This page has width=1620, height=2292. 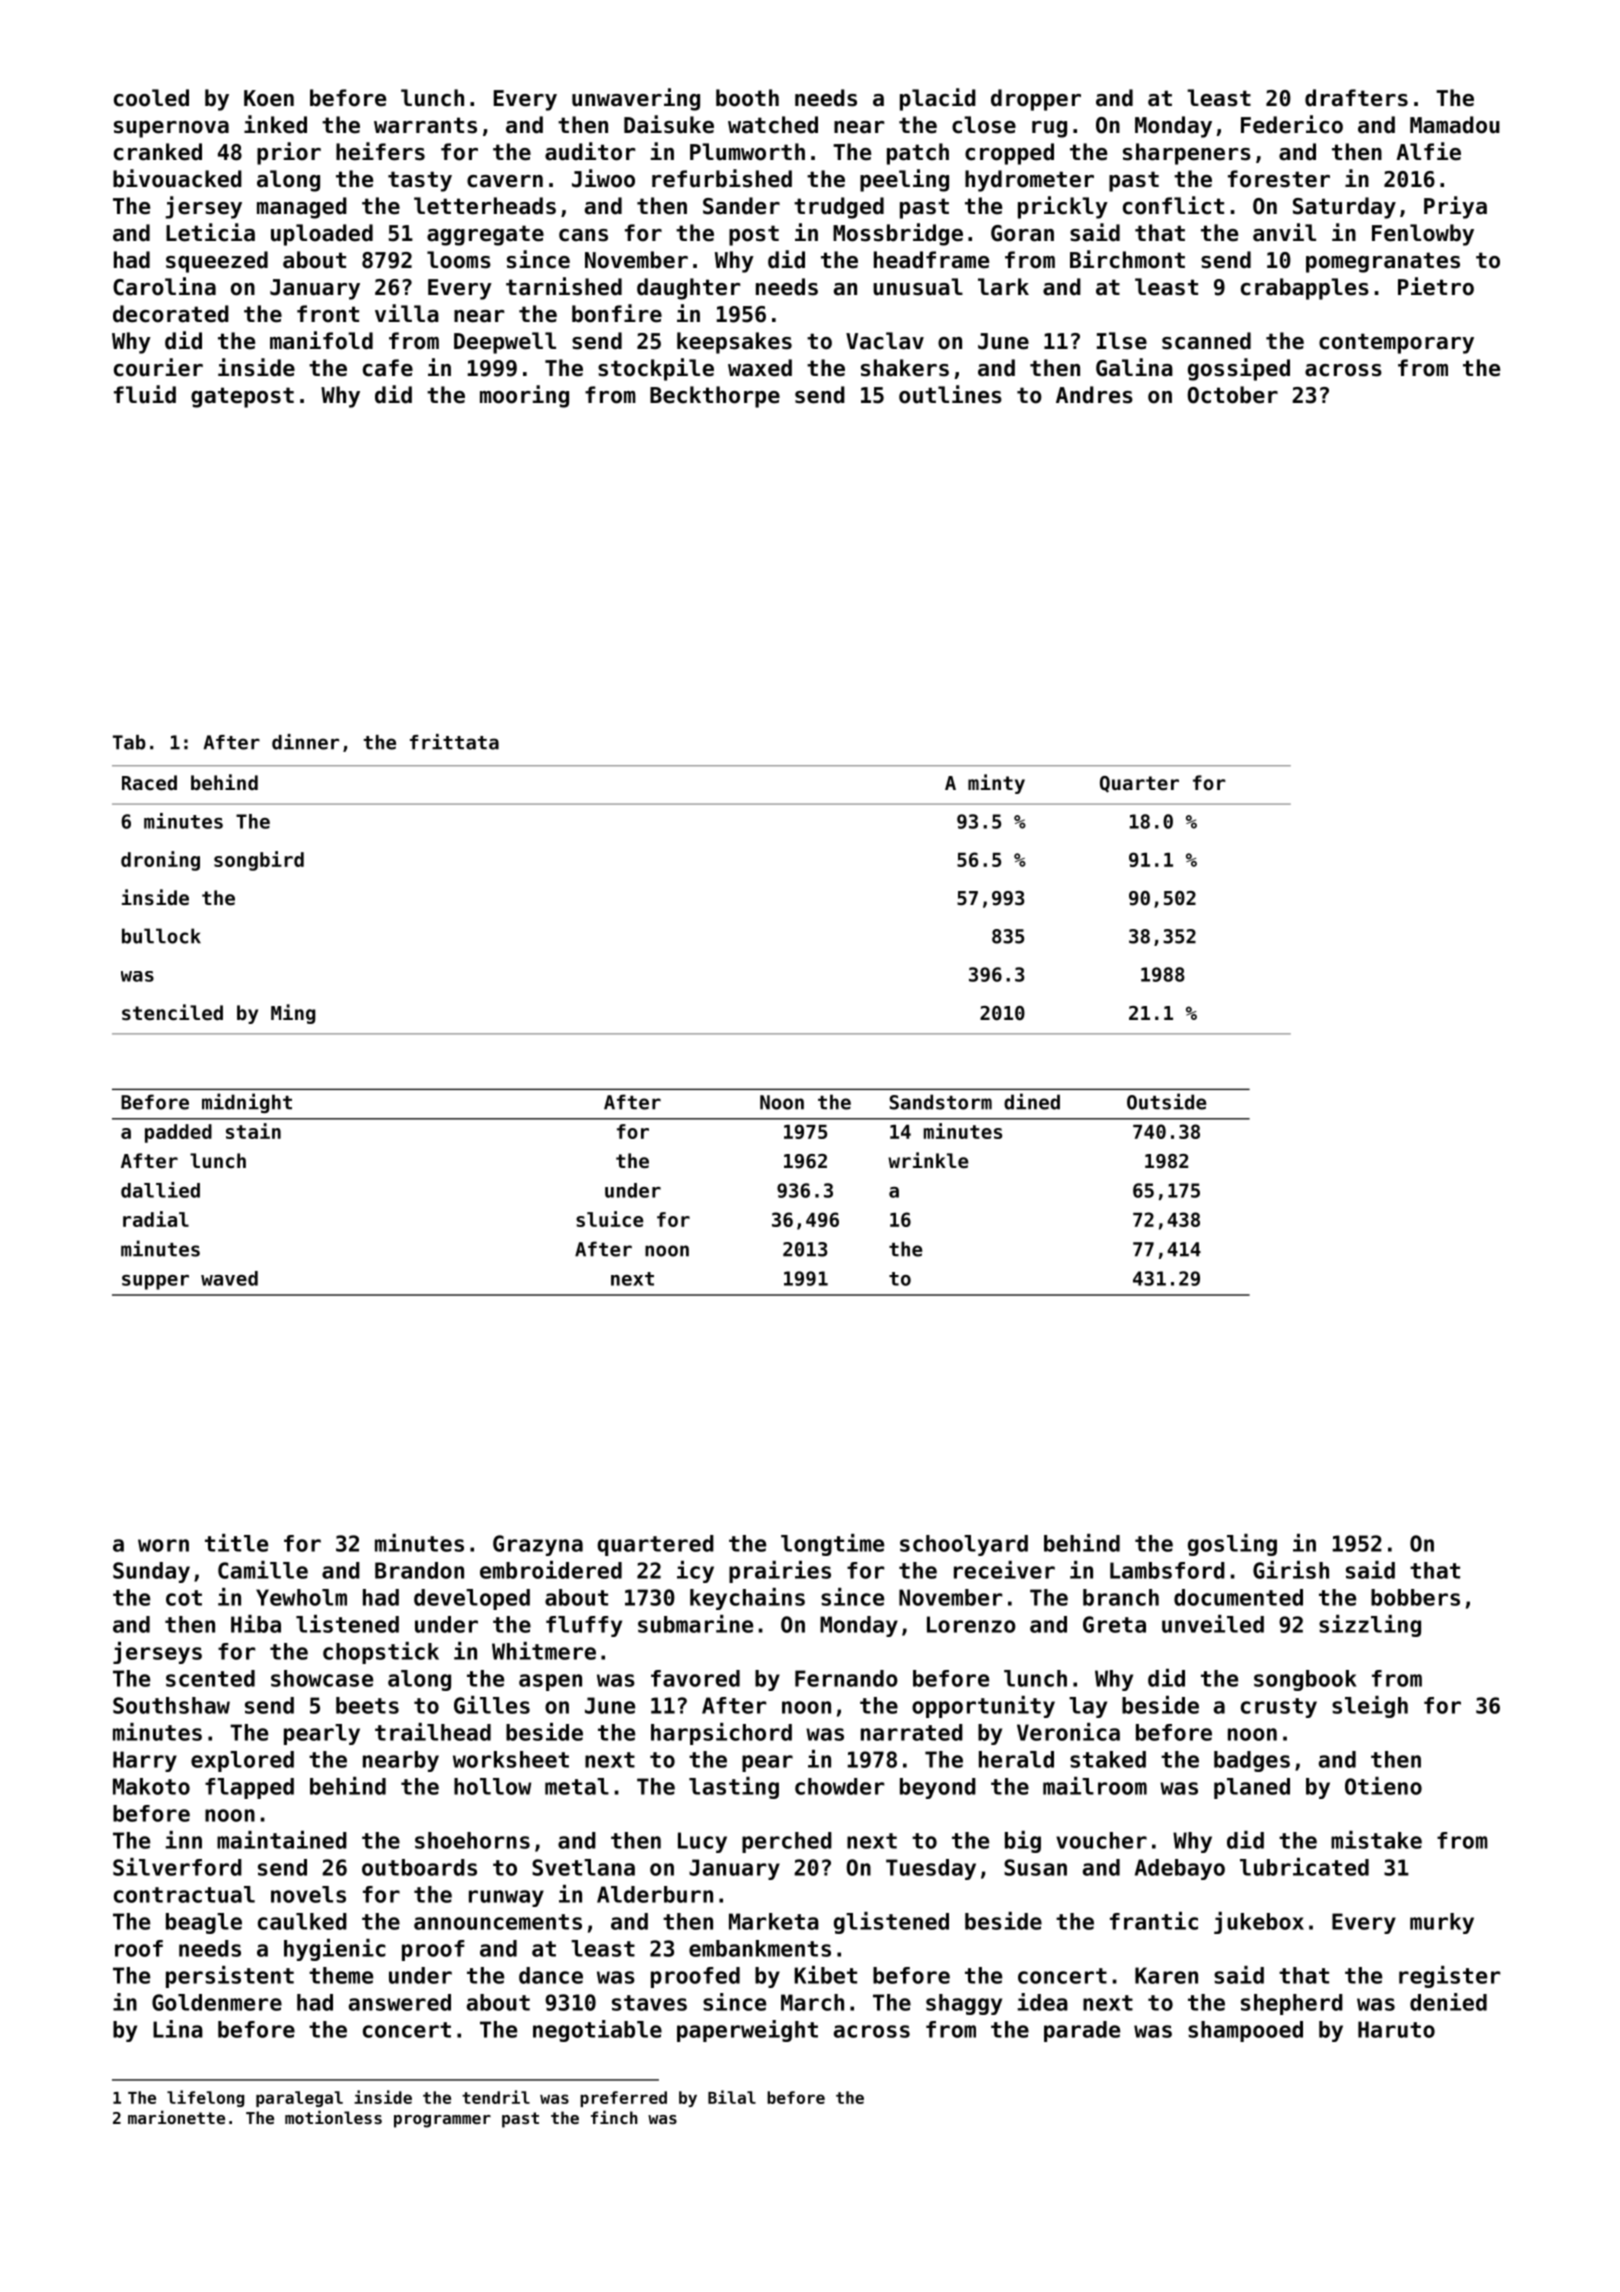 What do you see at coordinates (305, 742) in the page?
I see `dinner` at bounding box center [305, 742].
